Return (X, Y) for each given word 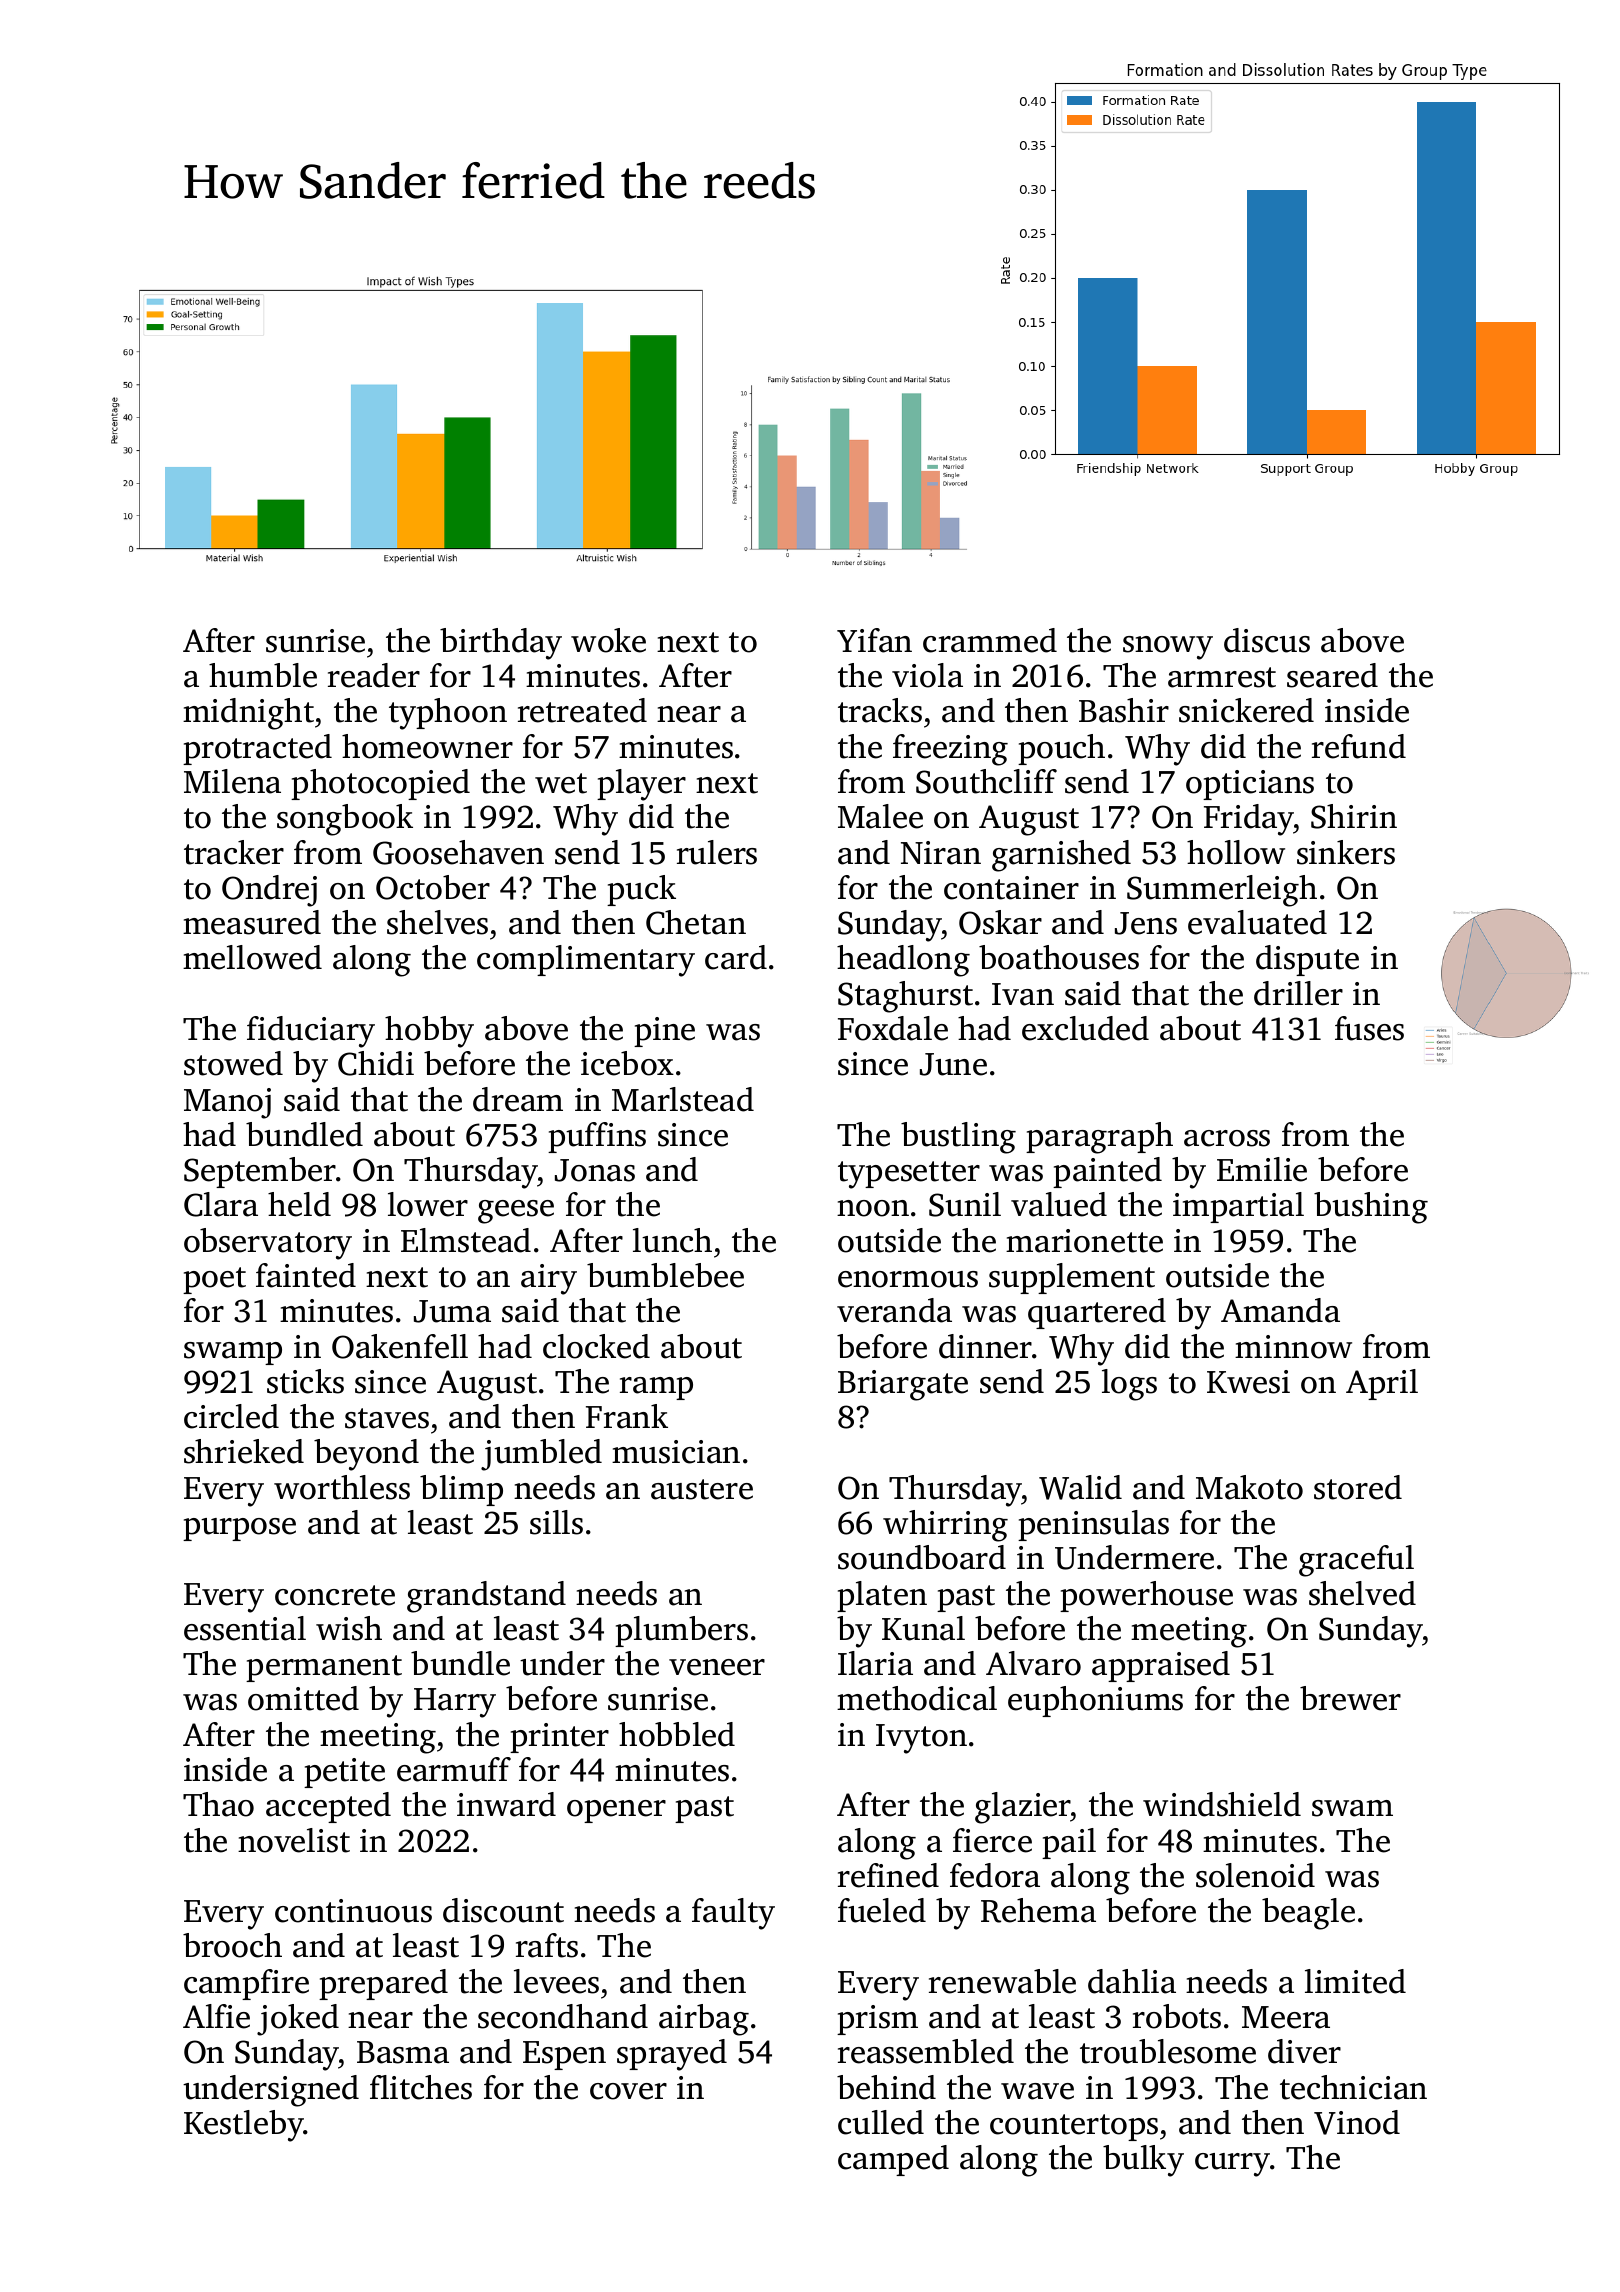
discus (1267, 640)
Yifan (874, 640)
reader (374, 675)
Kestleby (244, 2126)
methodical (917, 1698)
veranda (894, 1310)
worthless (342, 1487)
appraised (1161, 1666)
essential (245, 1628)
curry (1232, 2165)
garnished (1061, 856)
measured (252, 922)
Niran (941, 853)
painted (1107, 1172)
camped (893, 2160)
